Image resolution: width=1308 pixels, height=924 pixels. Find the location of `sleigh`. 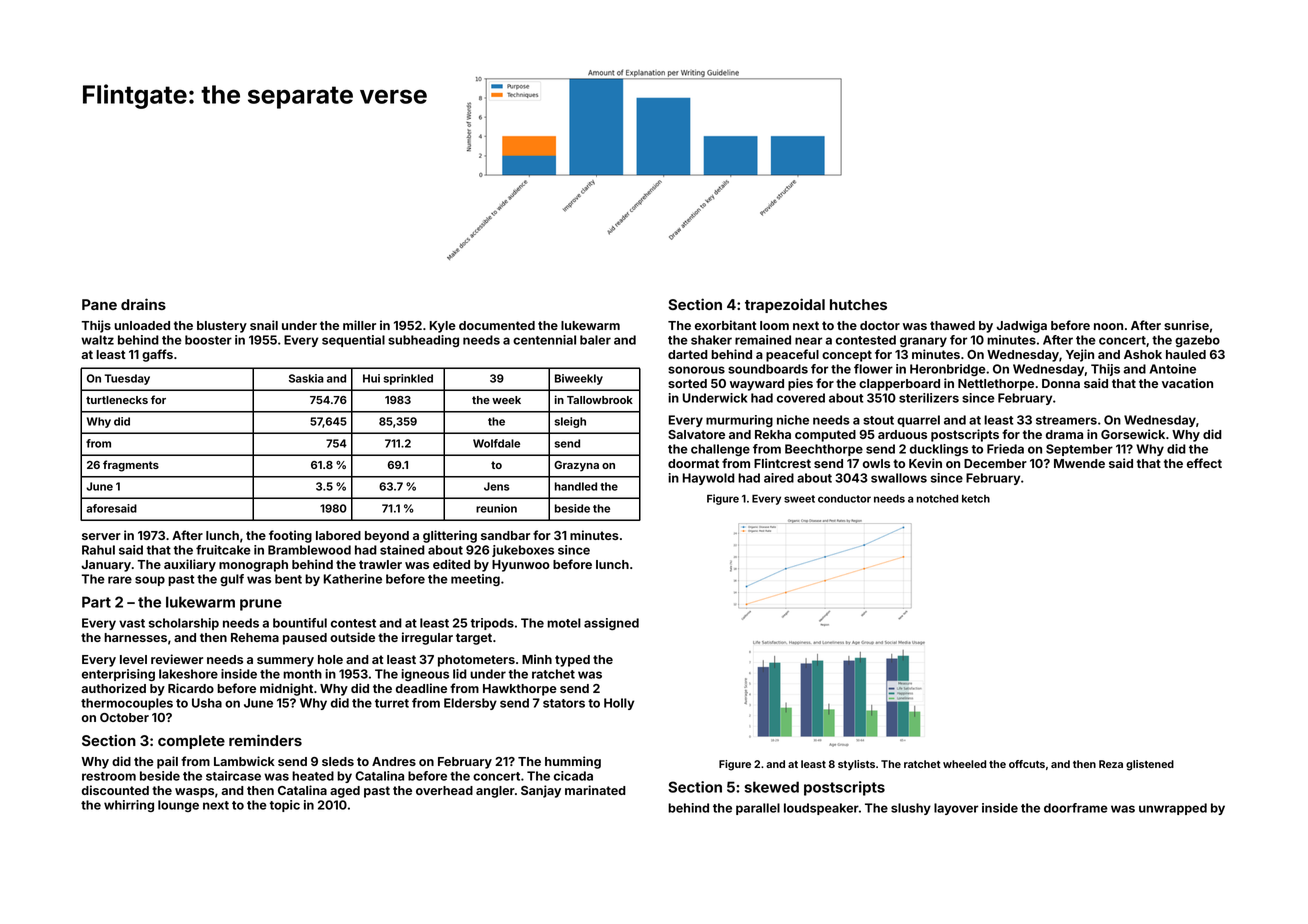

sleigh is located at coordinates (570, 422).
